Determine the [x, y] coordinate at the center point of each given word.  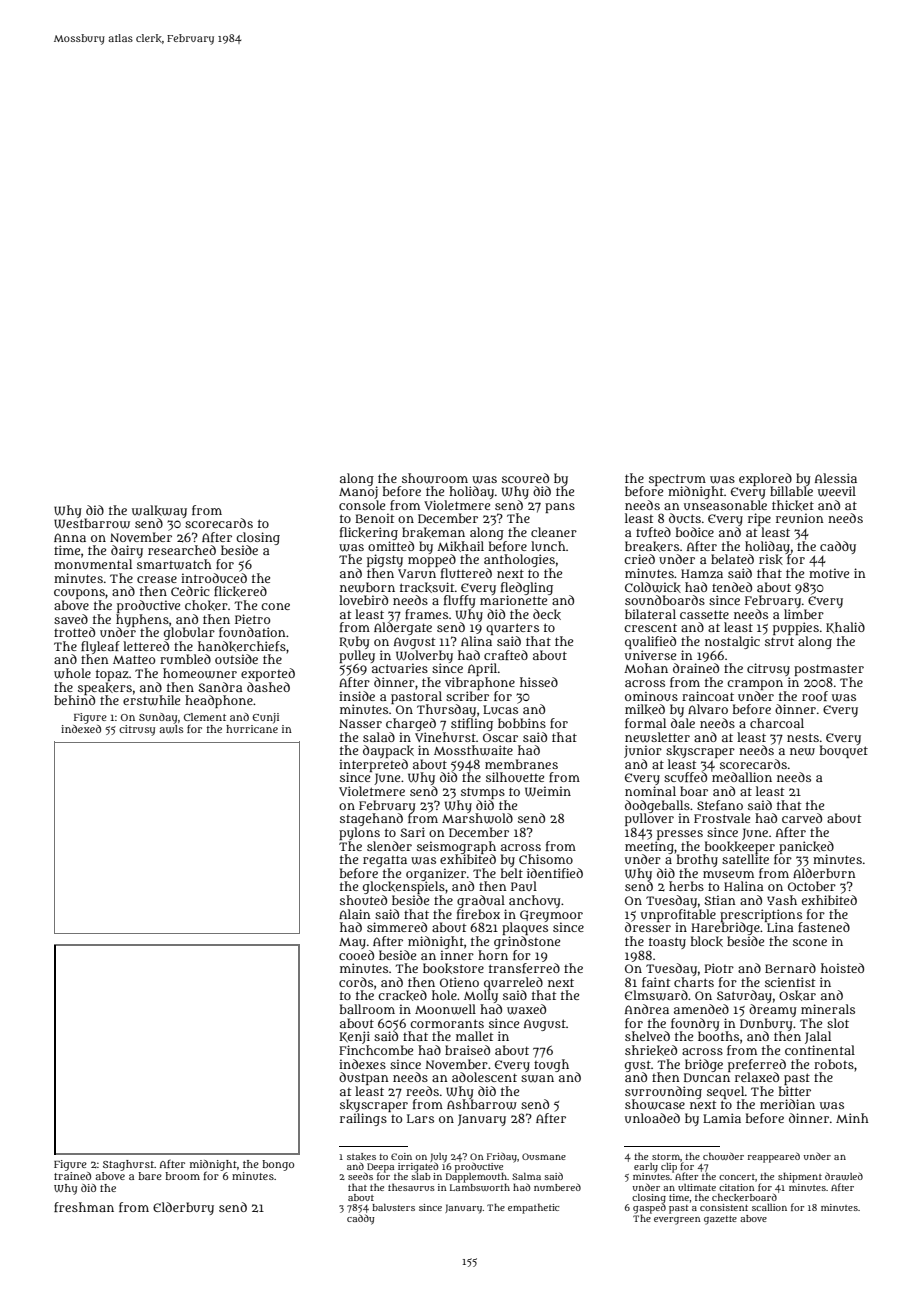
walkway [159, 511]
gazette [720, 1220]
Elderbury [183, 1208]
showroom [435, 478]
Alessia [836, 478]
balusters [393, 1207]
